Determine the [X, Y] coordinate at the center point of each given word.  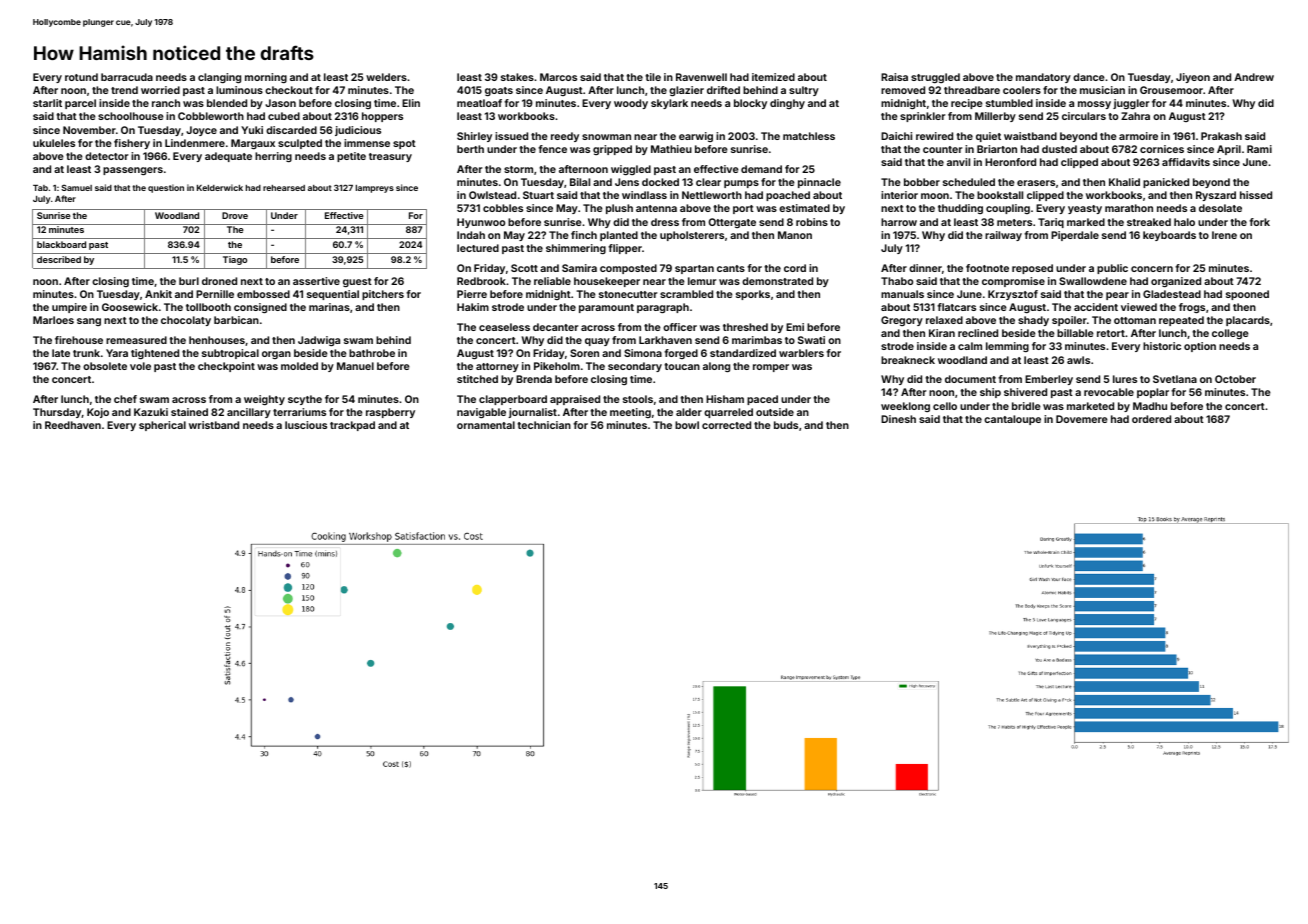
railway [1003, 236]
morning [266, 78]
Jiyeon [1193, 78]
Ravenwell [701, 77]
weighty [264, 400]
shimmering [576, 249]
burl [189, 281]
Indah [471, 235]
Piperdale [1075, 236]
